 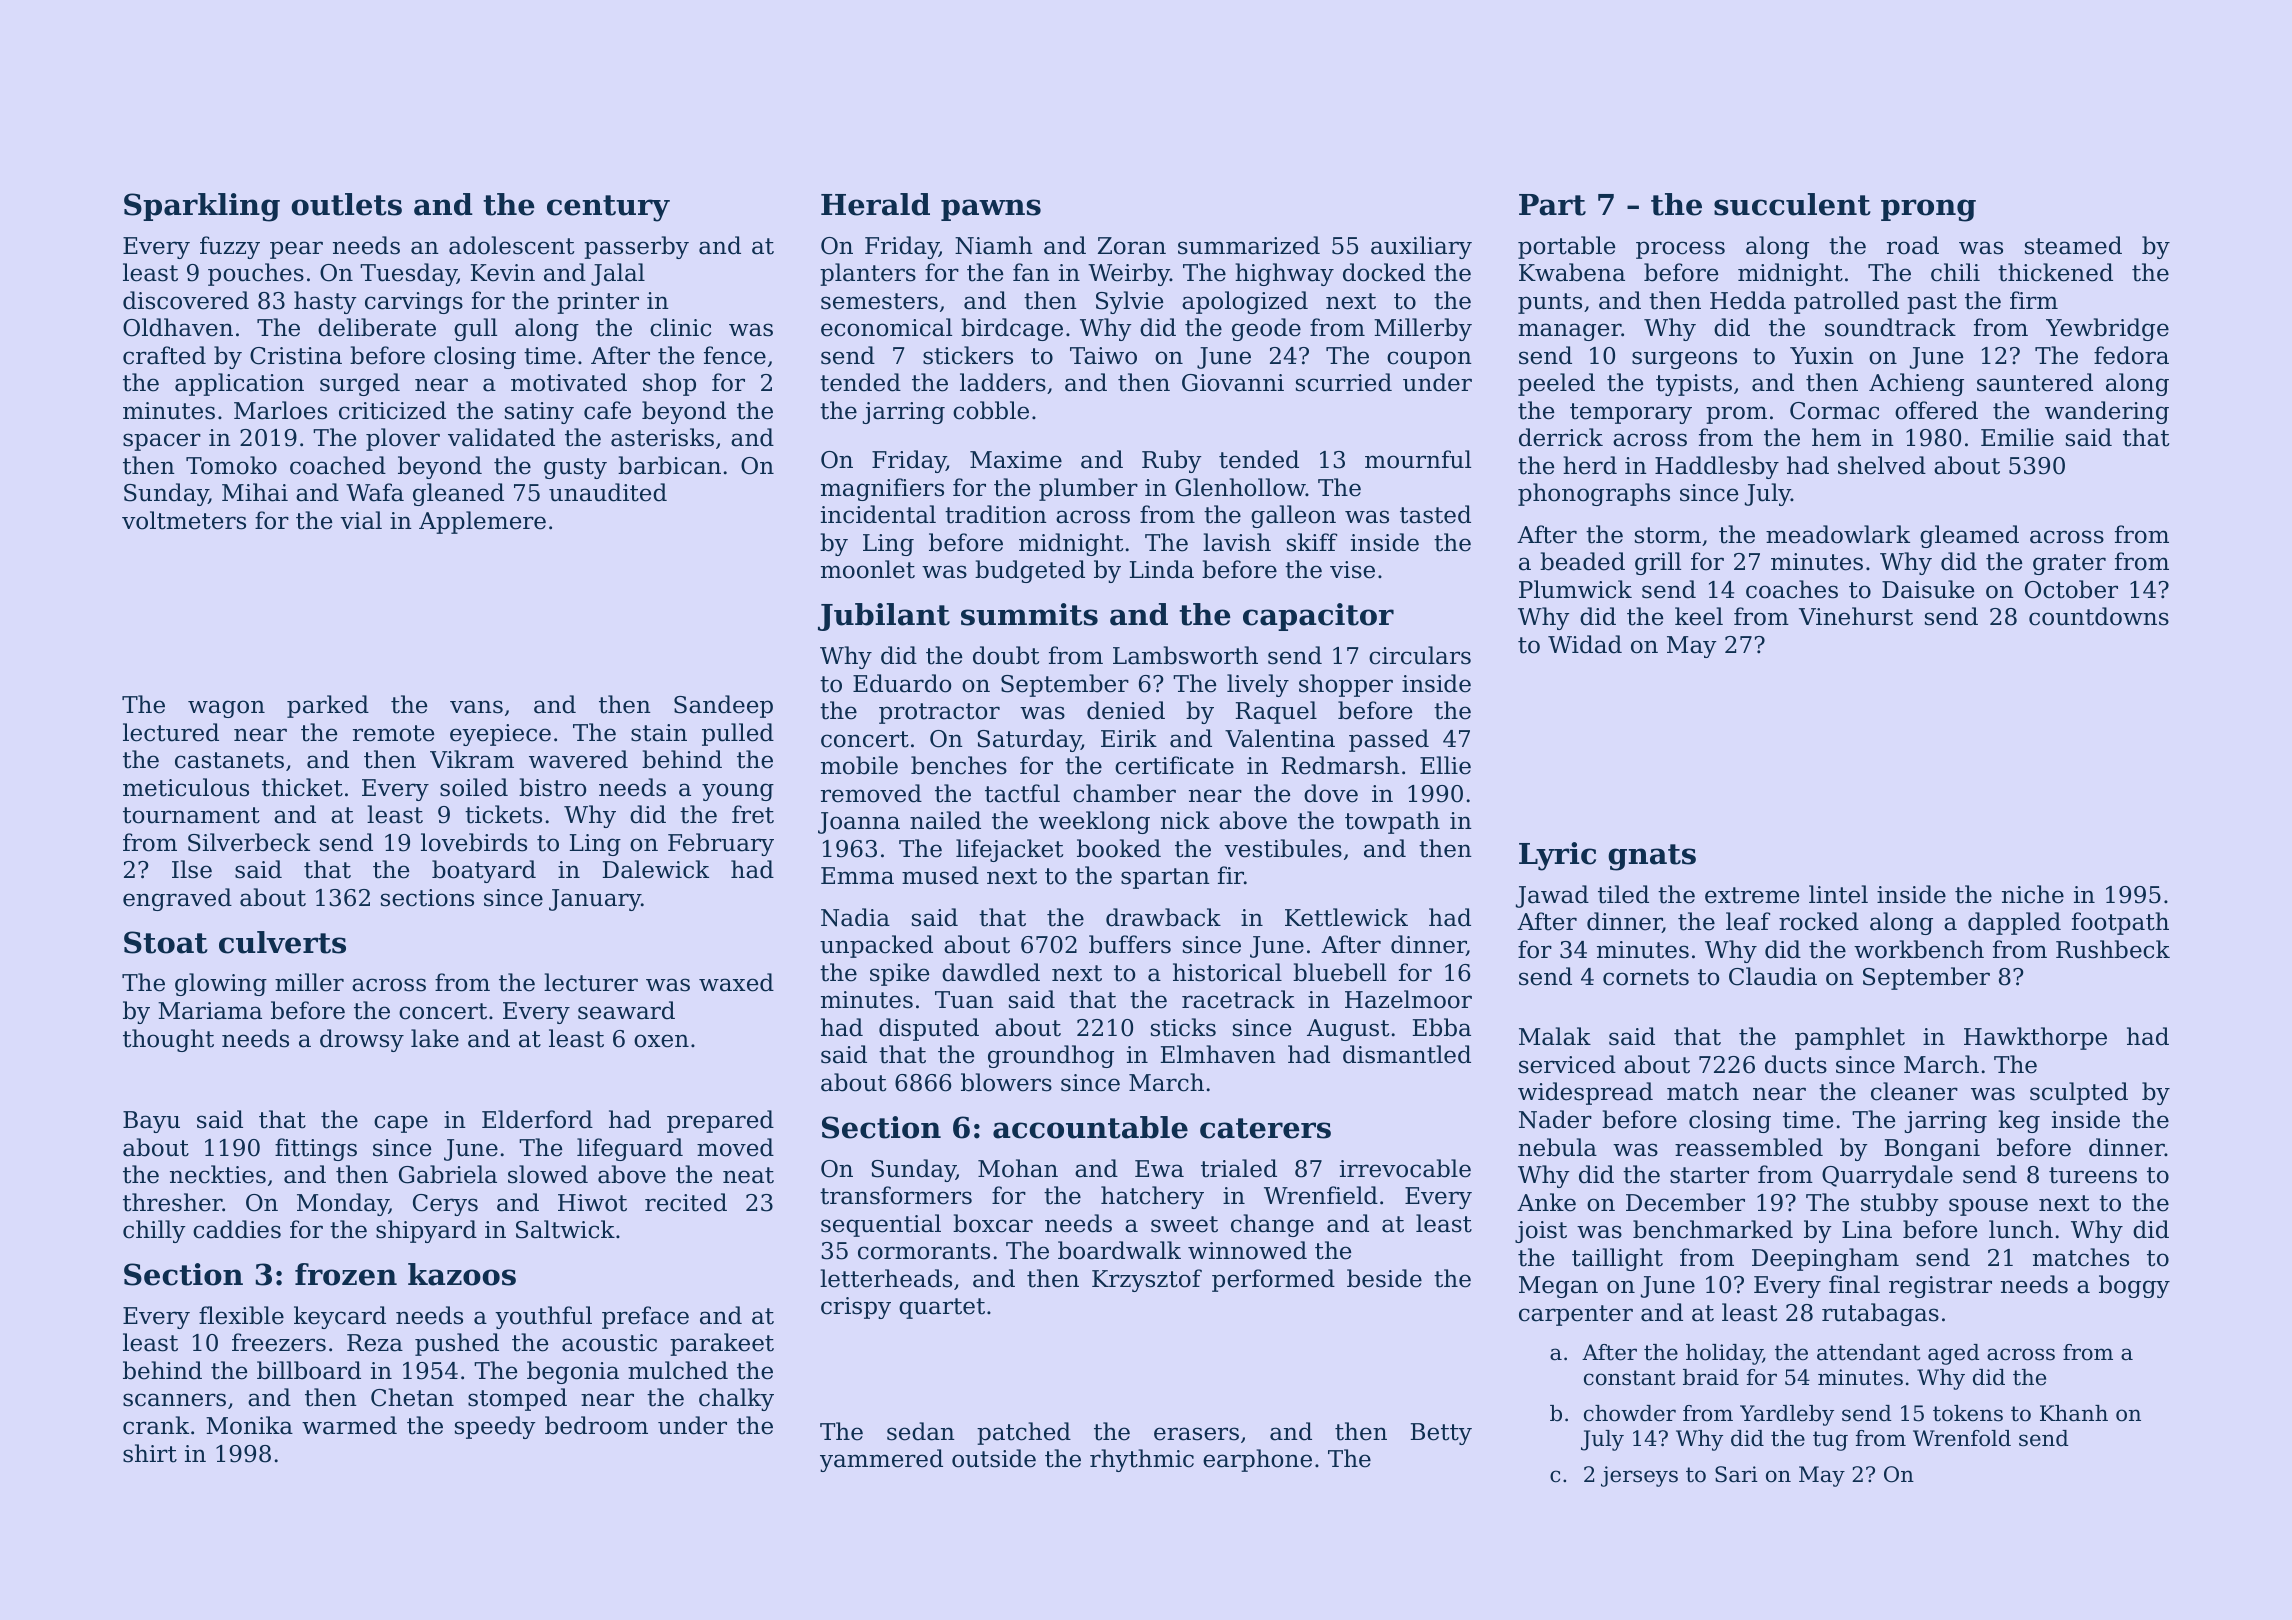 I want to click on Herald, so click(x=875, y=204).
